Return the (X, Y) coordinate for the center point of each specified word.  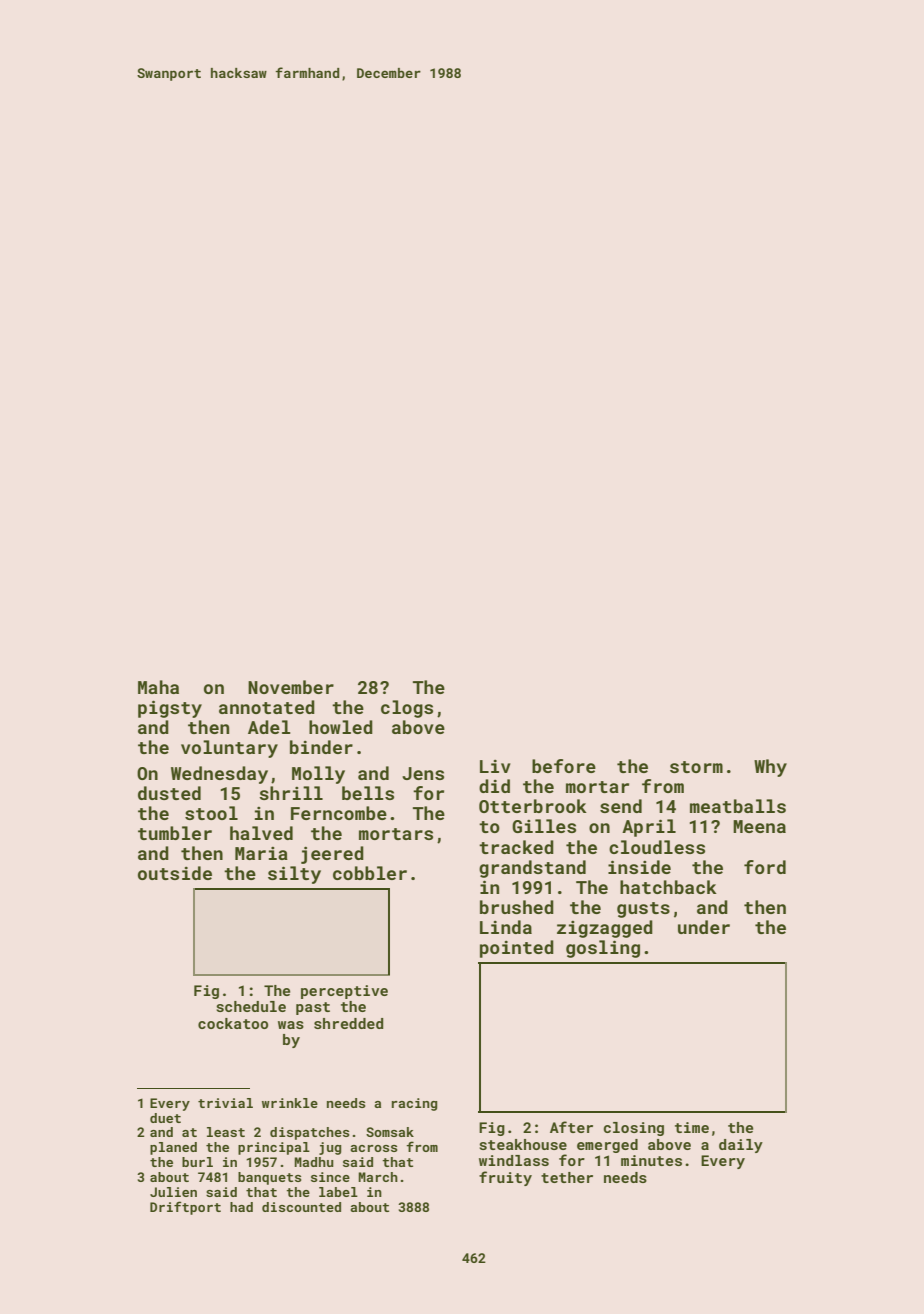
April (649, 828)
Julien (173, 1192)
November (291, 687)
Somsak (390, 1132)
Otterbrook (533, 806)
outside (175, 873)
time (692, 1127)
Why (770, 768)
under (704, 927)
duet (165, 1118)
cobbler (370, 873)
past (313, 1008)
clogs (407, 709)
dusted (169, 793)
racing (414, 1104)
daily (741, 1146)
